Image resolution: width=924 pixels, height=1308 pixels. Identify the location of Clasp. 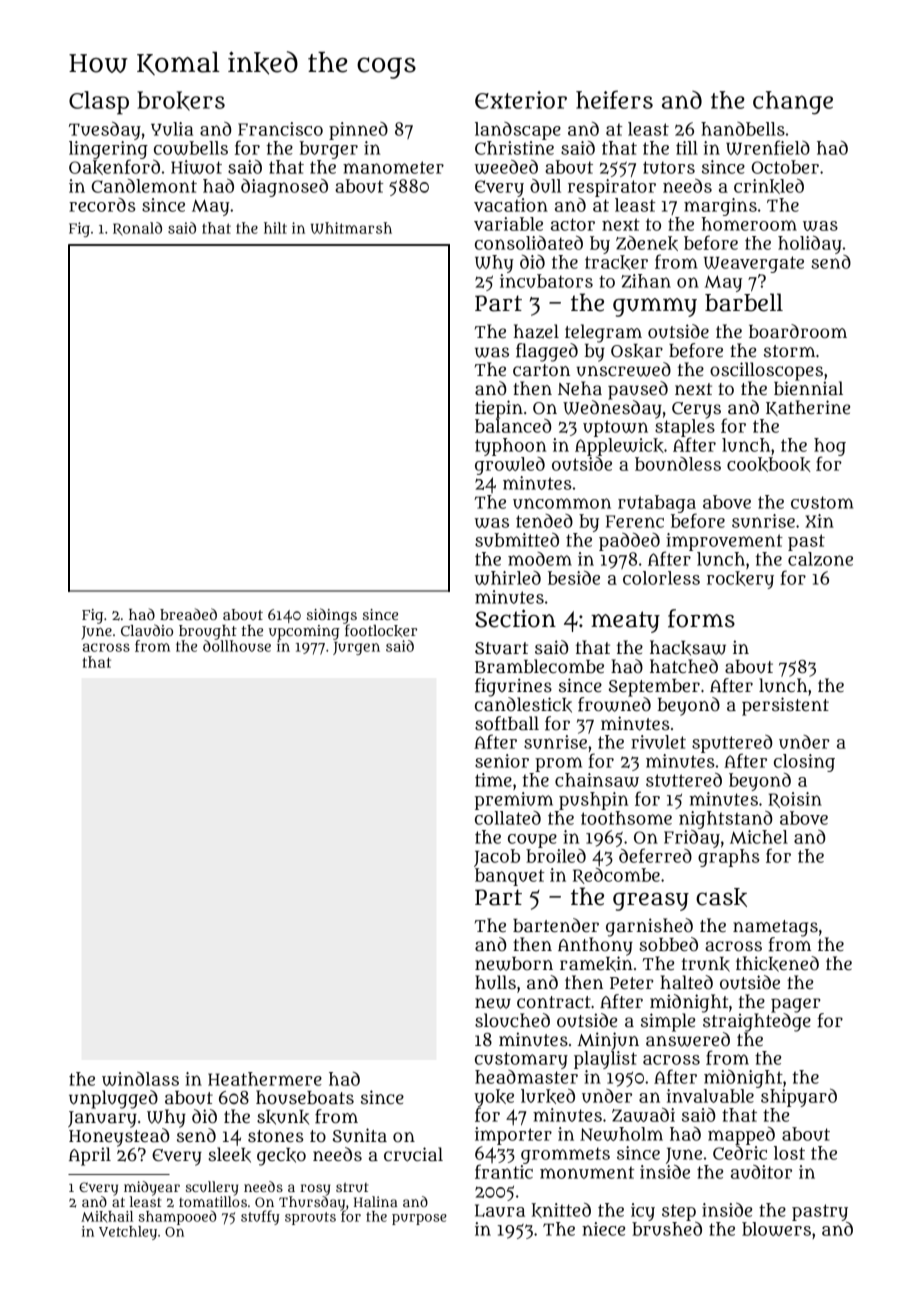
(99, 103).
